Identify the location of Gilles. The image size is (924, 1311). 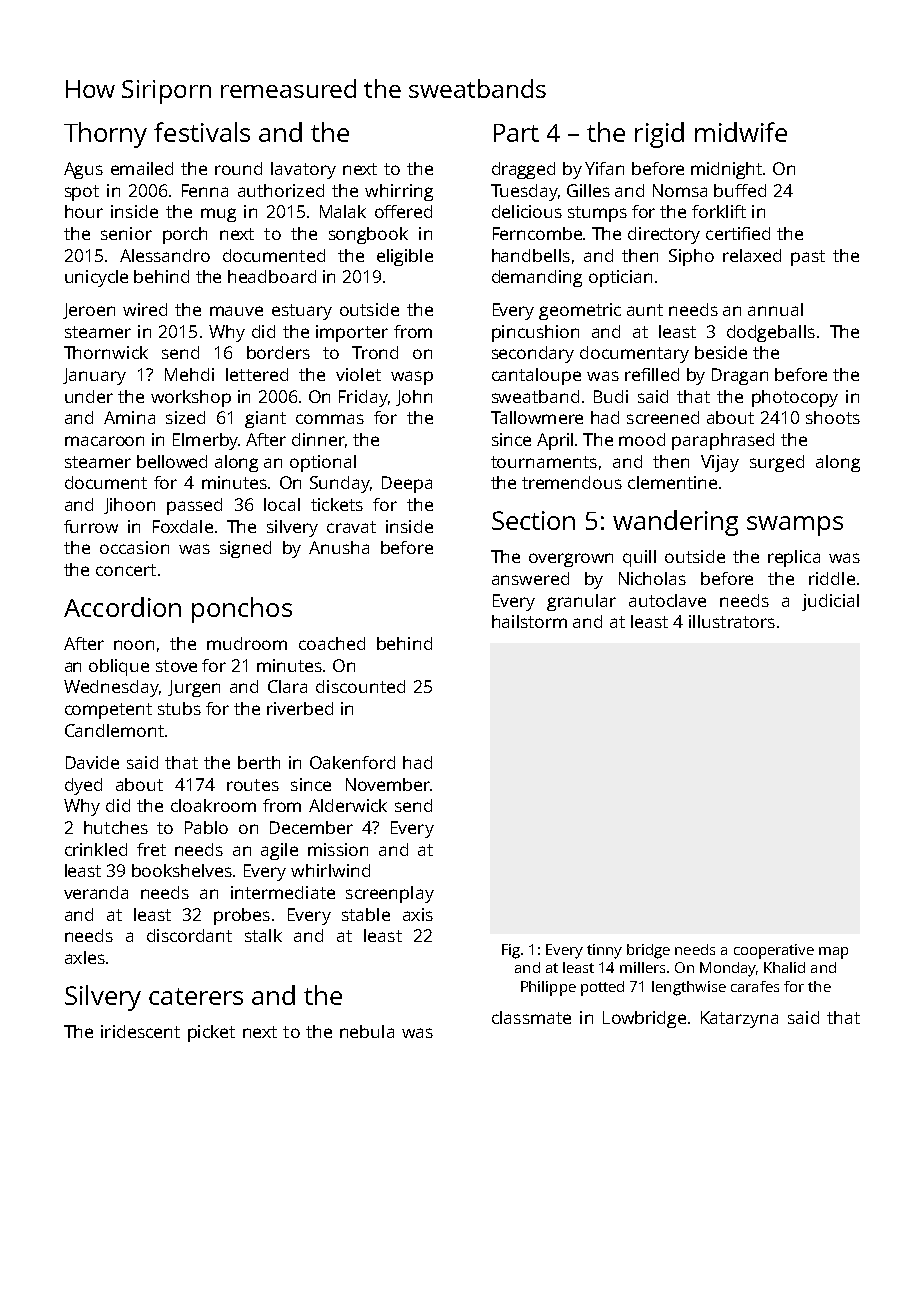
(588, 190).
